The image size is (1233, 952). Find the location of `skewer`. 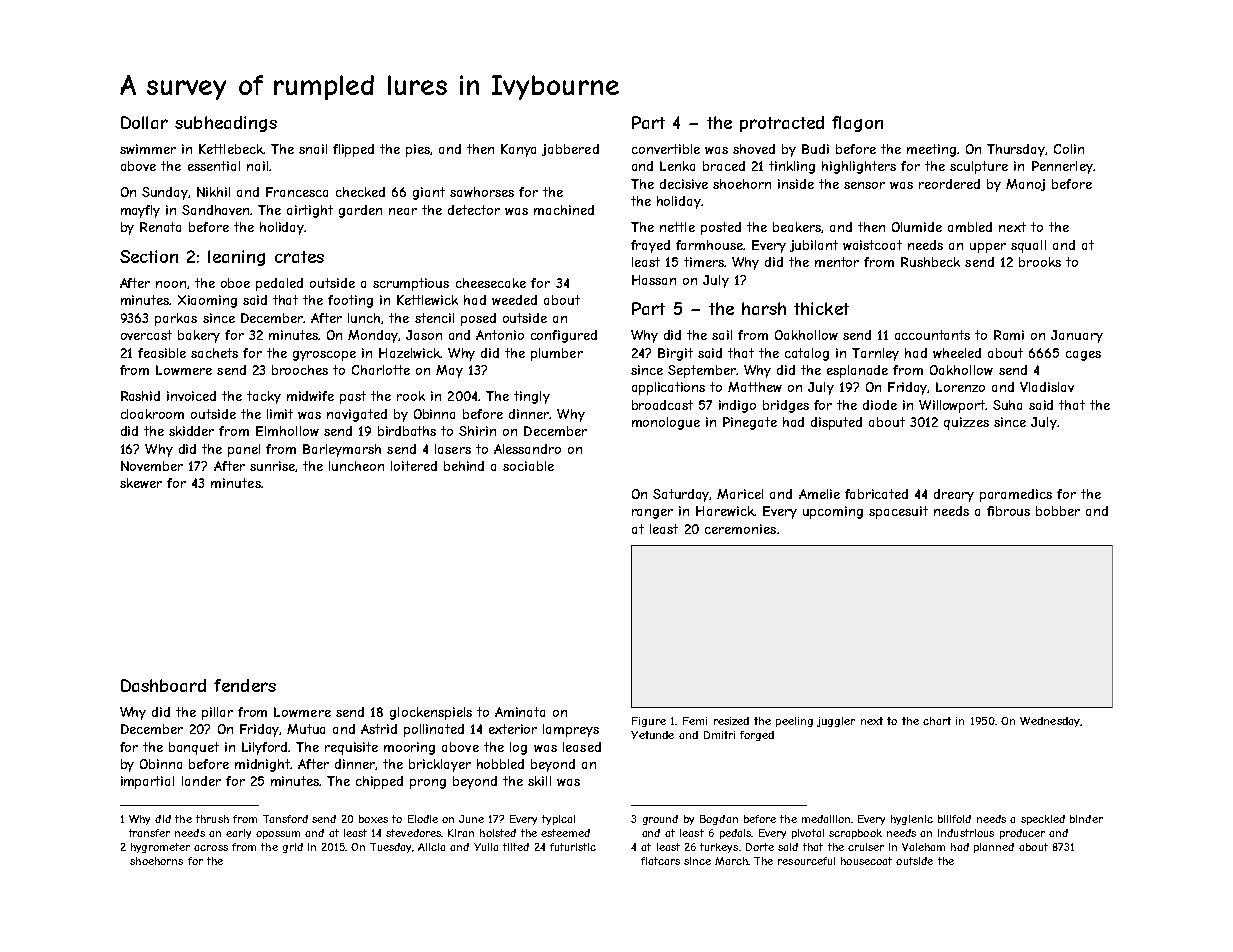

skewer is located at coordinates (141, 483).
